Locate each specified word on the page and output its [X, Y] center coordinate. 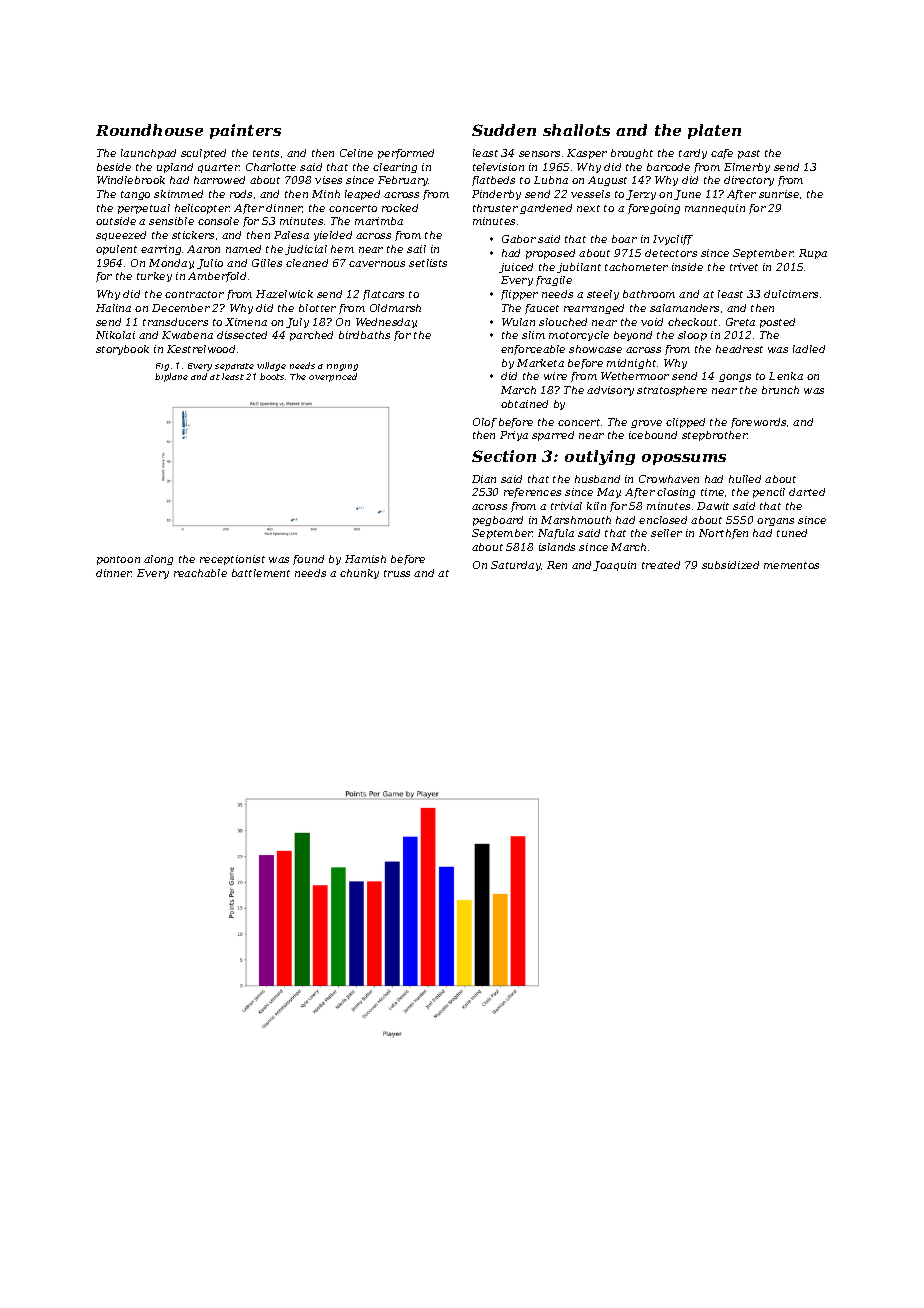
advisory [610, 391]
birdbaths [364, 335]
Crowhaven [669, 479]
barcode [668, 167]
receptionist [232, 560]
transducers [175, 322]
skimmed [178, 194]
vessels [590, 194]
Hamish [365, 559]
